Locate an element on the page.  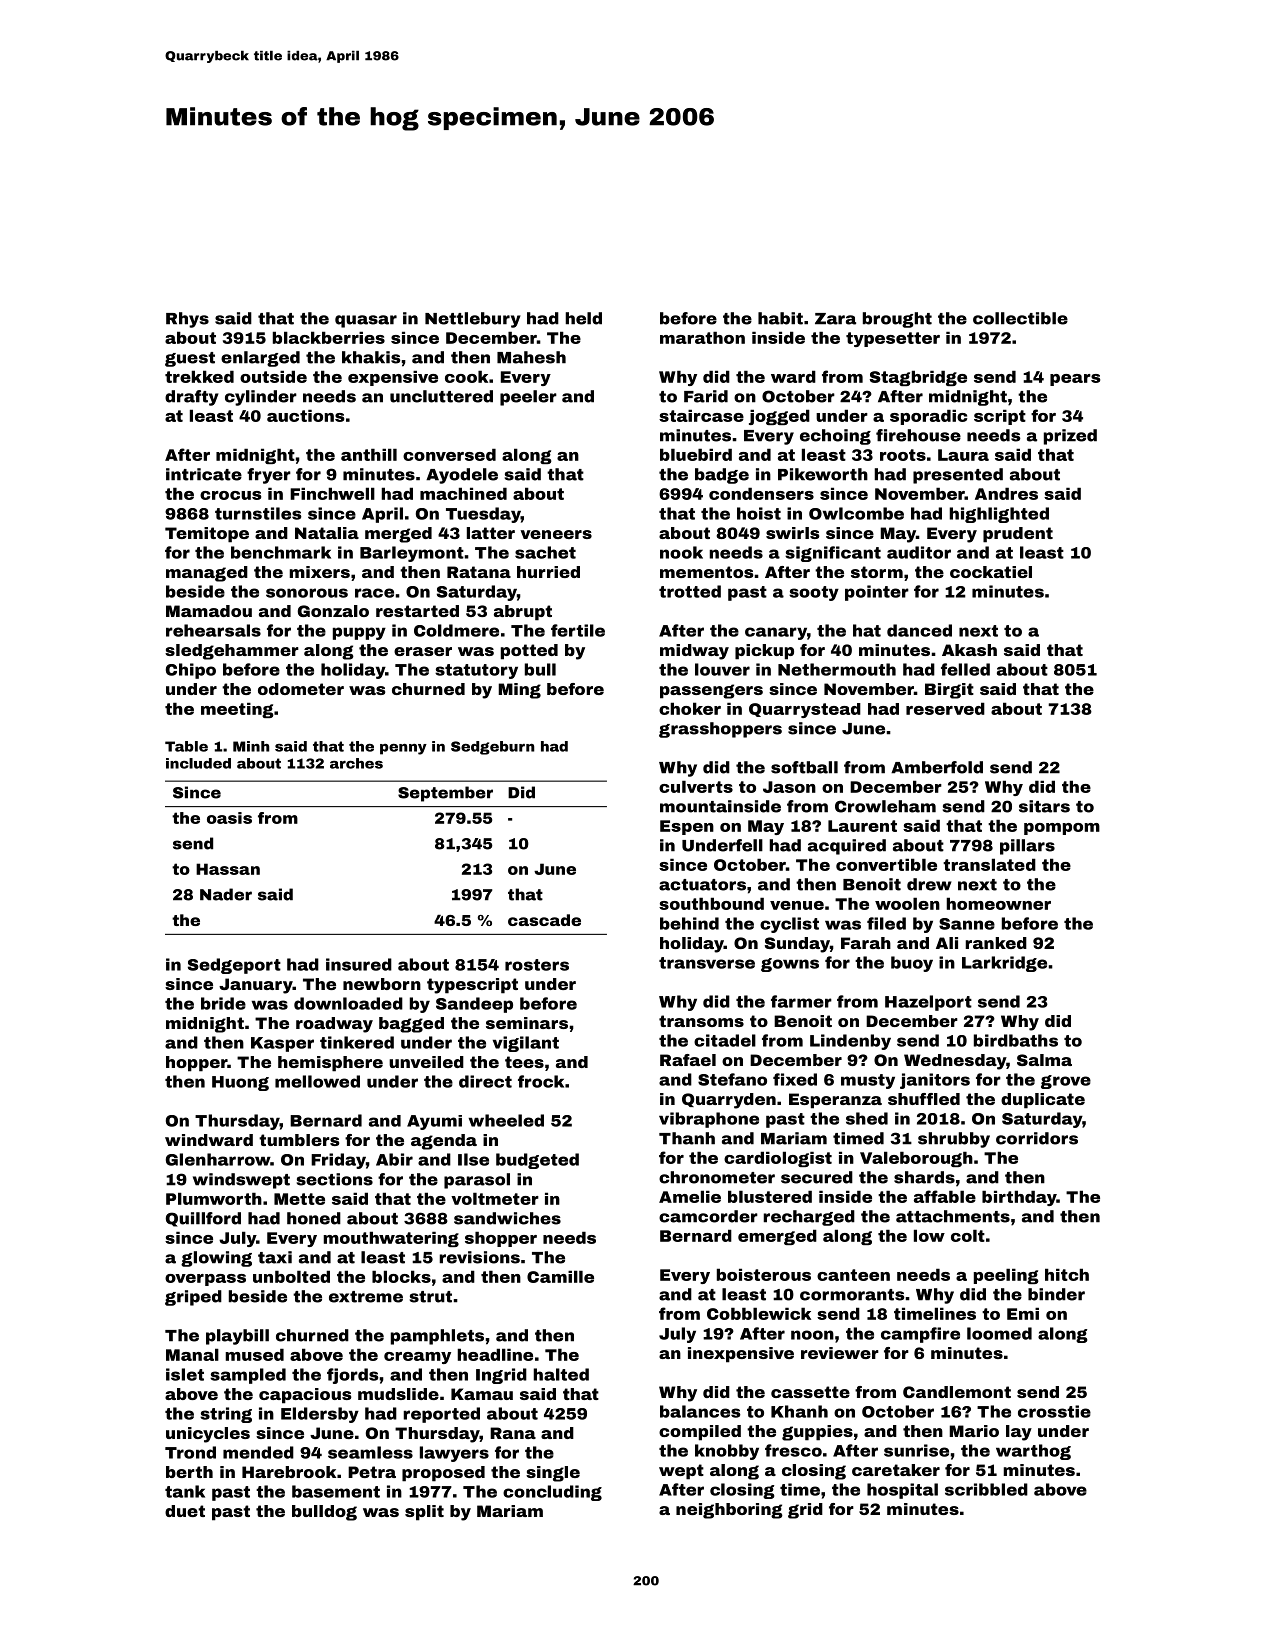
collectible is located at coordinates (1020, 318).
